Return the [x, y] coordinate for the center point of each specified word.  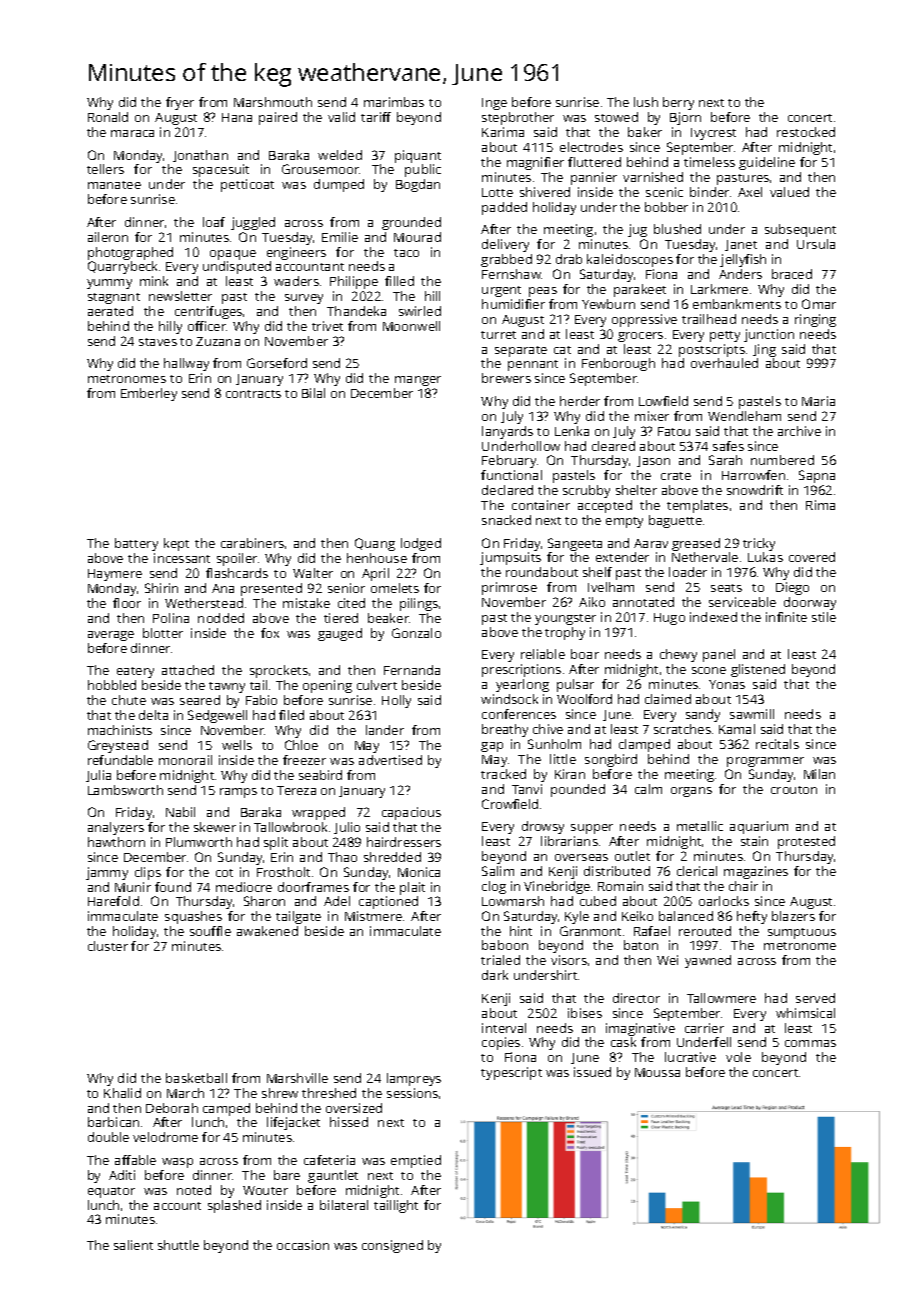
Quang [375, 544]
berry [678, 103]
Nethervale [705, 557]
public [423, 170]
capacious [411, 813]
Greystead [118, 746]
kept [176, 544]
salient [133, 1245]
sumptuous [802, 933]
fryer [180, 103]
